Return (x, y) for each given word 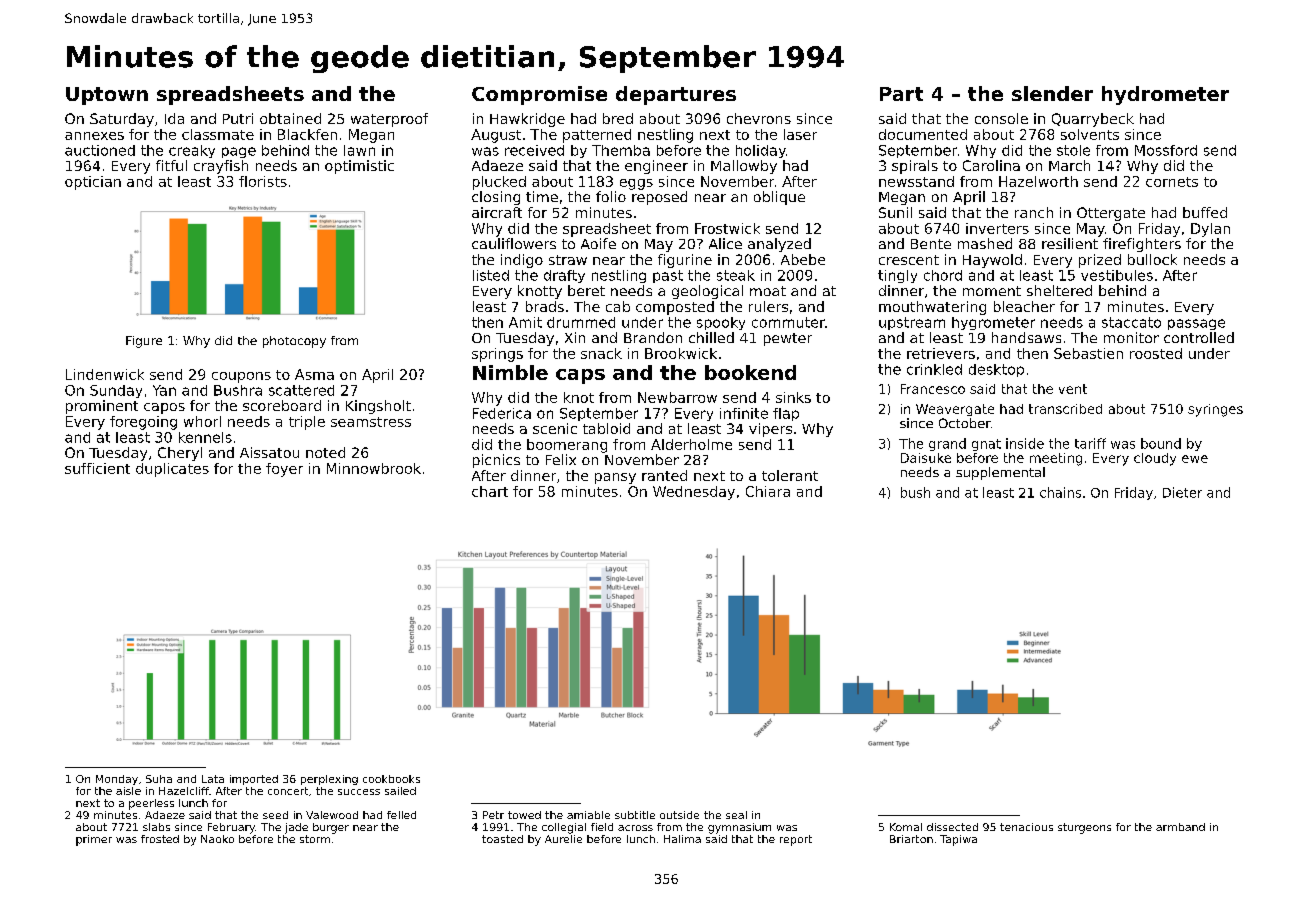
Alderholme (691, 444)
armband (1180, 827)
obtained (290, 118)
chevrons (759, 118)
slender (1052, 93)
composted (675, 308)
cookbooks (391, 779)
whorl (202, 421)
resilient (1070, 243)
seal (736, 815)
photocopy (294, 342)
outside (679, 815)
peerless (151, 804)
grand (947, 444)
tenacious (1026, 827)
